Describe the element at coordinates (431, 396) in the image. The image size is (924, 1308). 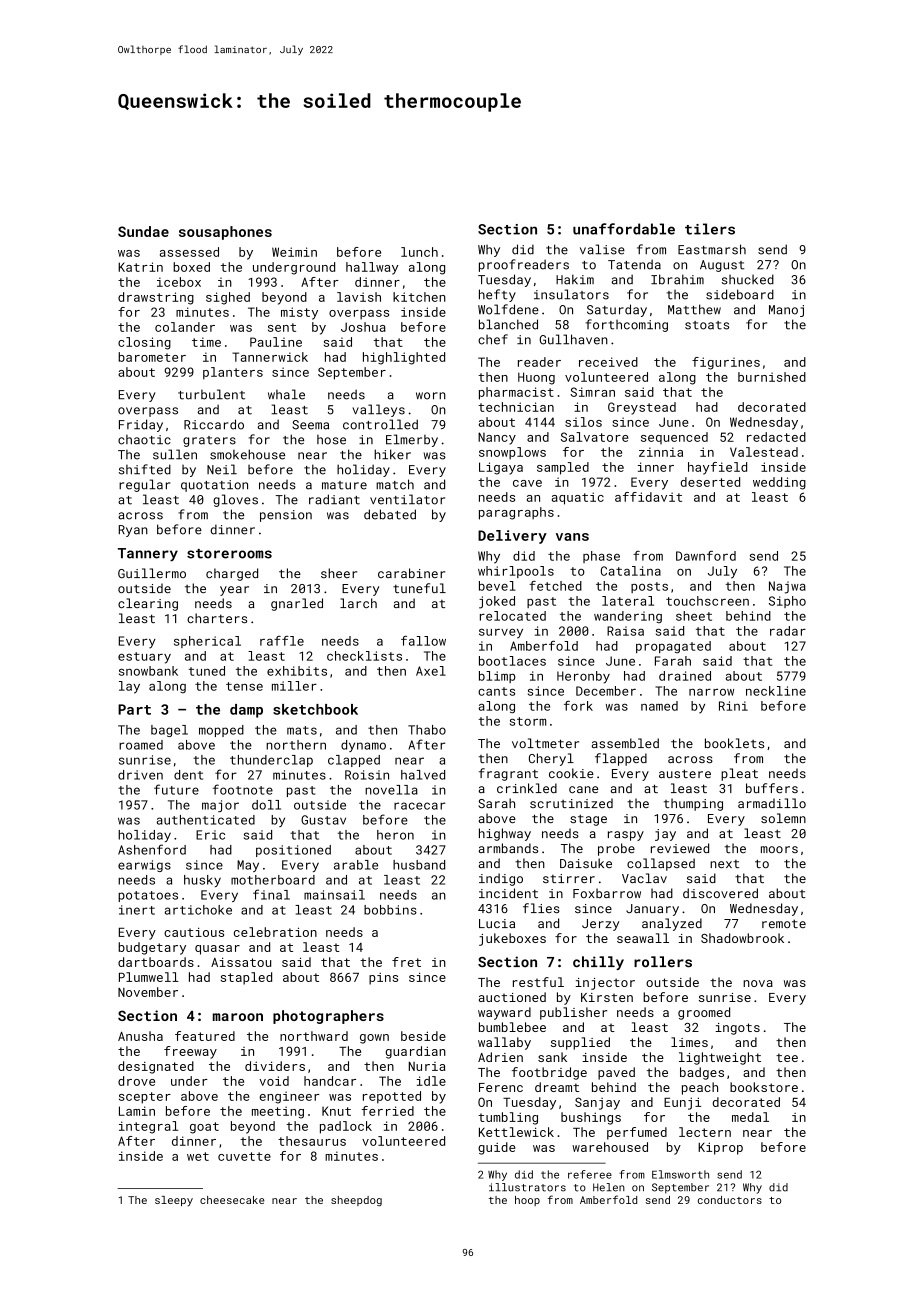
I see `worn` at that location.
